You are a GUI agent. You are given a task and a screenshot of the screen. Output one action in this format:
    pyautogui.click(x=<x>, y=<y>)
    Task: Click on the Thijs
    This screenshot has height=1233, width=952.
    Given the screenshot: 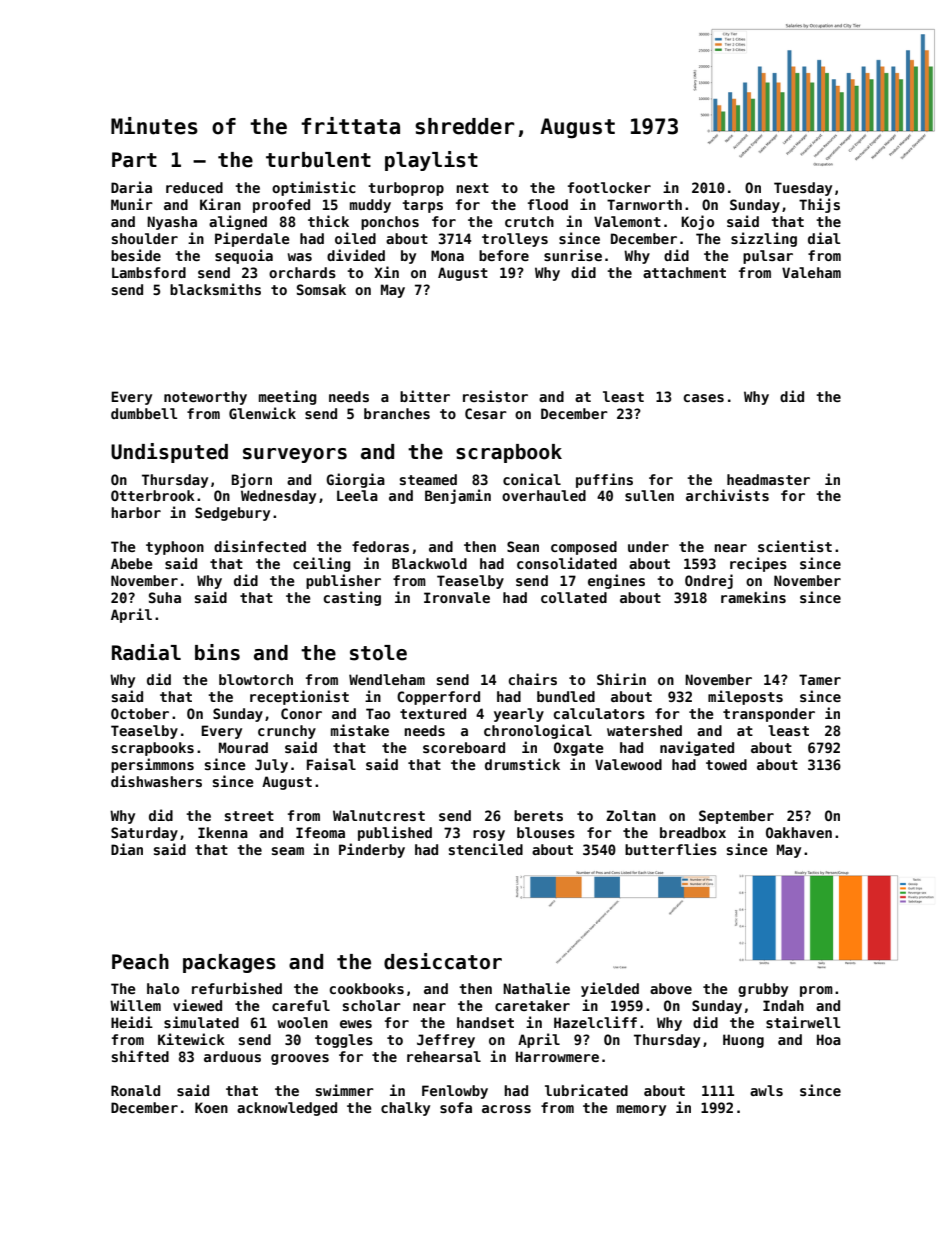 What is the action you would take?
    pyautogui.click(x=819, y=205)
